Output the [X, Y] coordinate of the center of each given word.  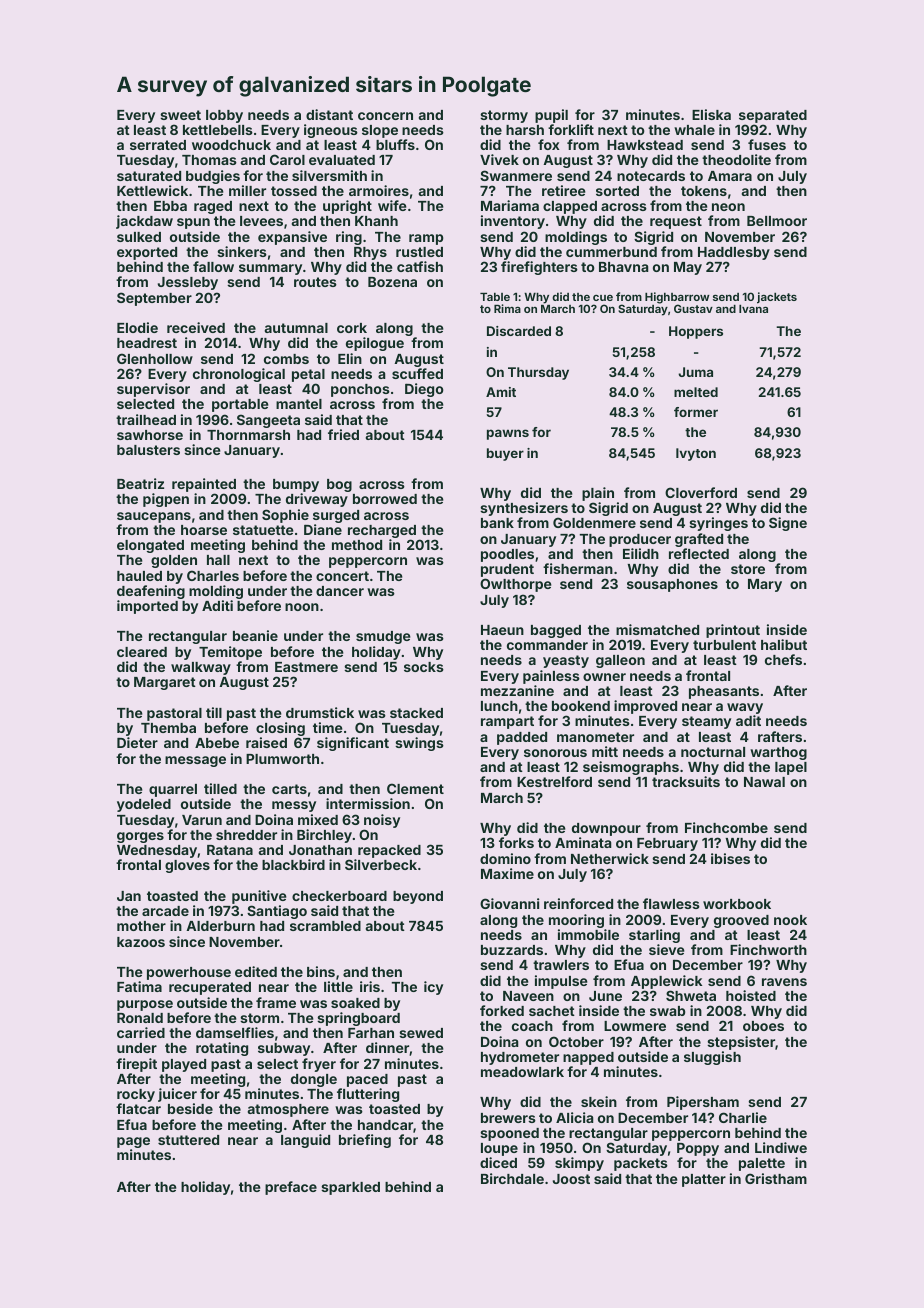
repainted [204, 485]
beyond [418, 897]
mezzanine [517, 690]
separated [773, 116]
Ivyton [696, 454]
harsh [525, 130]
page [133, 1142]
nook [790, 920]
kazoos [141, 942]
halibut [784, 644]
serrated [158, 145]
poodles [507, 555]
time [328, 727]
